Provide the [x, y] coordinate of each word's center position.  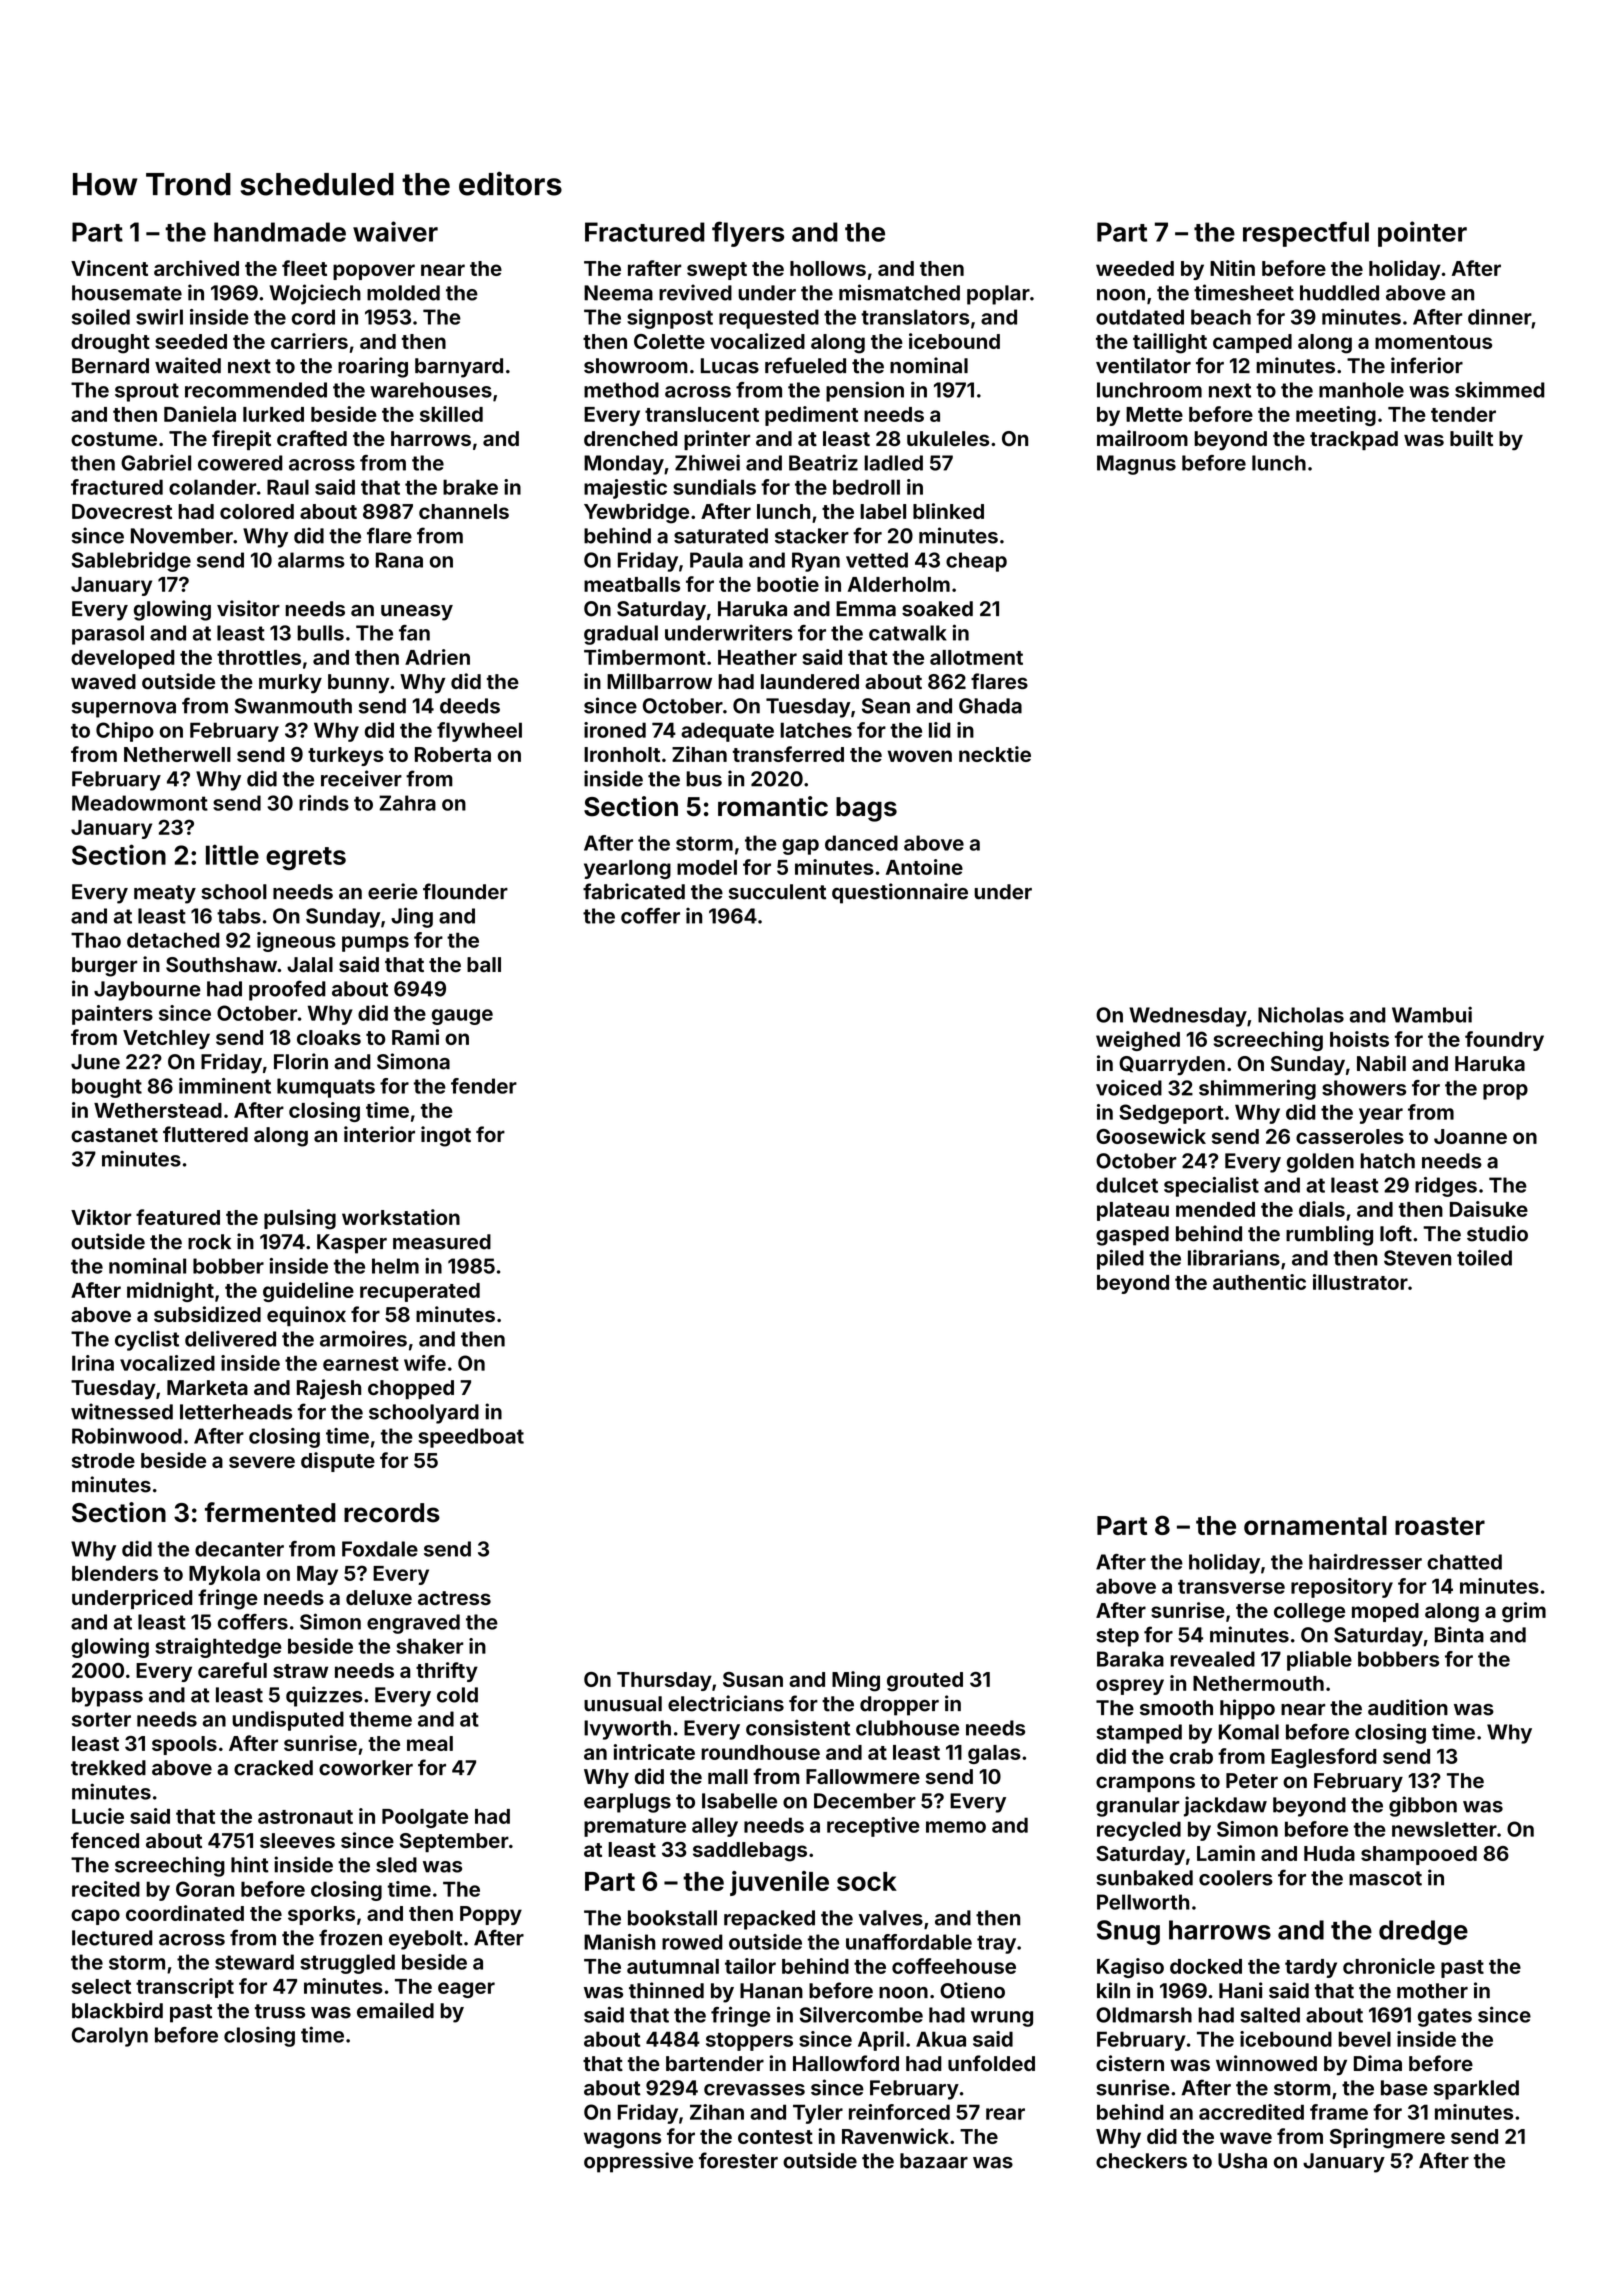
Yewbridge [636, 513]
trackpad [1354, 440]
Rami [415, 1037]
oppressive [638, 2162]
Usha [1242, 2161]
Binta [1459, 1634]
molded [403, 293]
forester [738, 2160]
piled [1120, 1259]
